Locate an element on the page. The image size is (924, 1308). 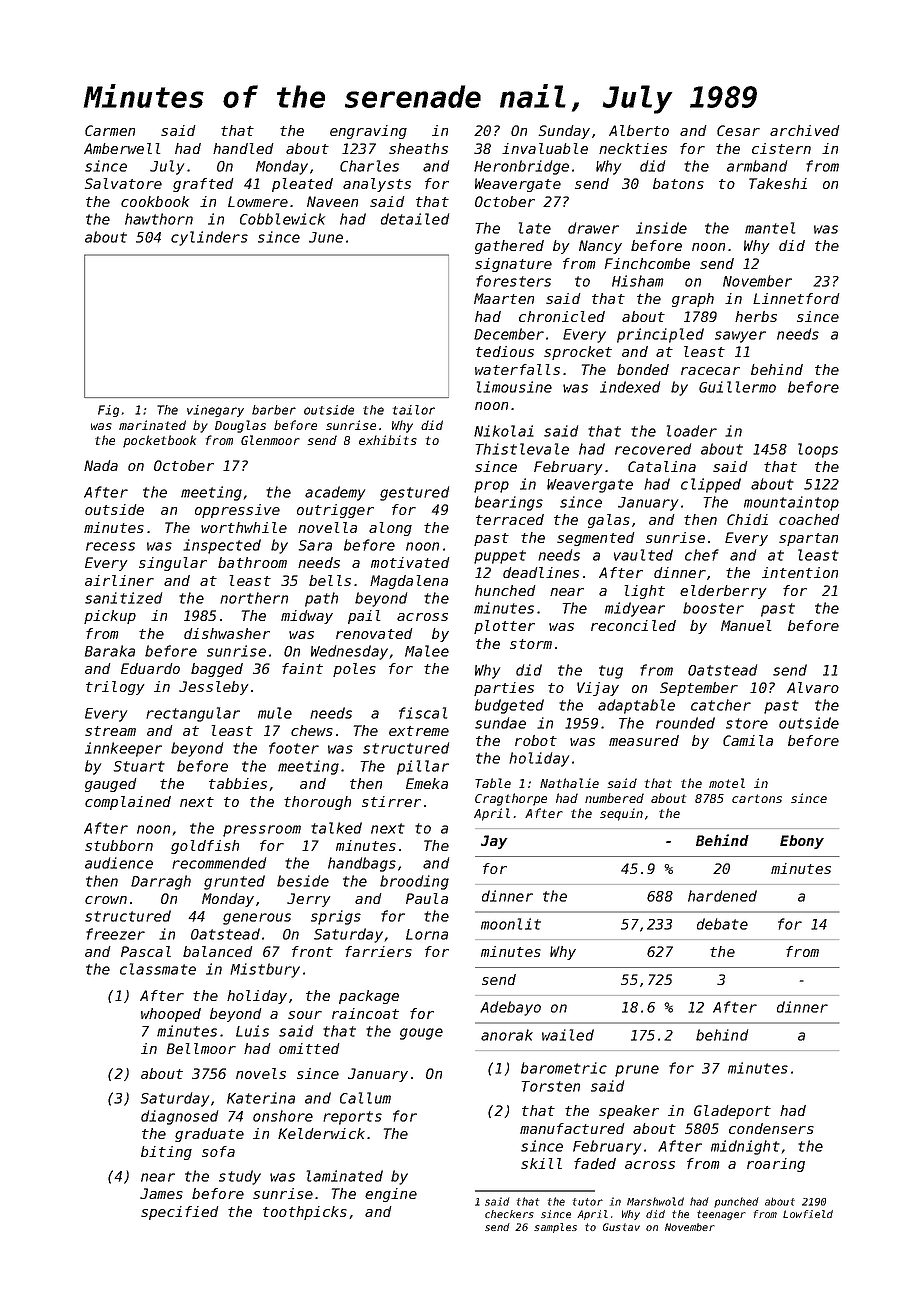
limousine is located at coordinates (514, 387).
